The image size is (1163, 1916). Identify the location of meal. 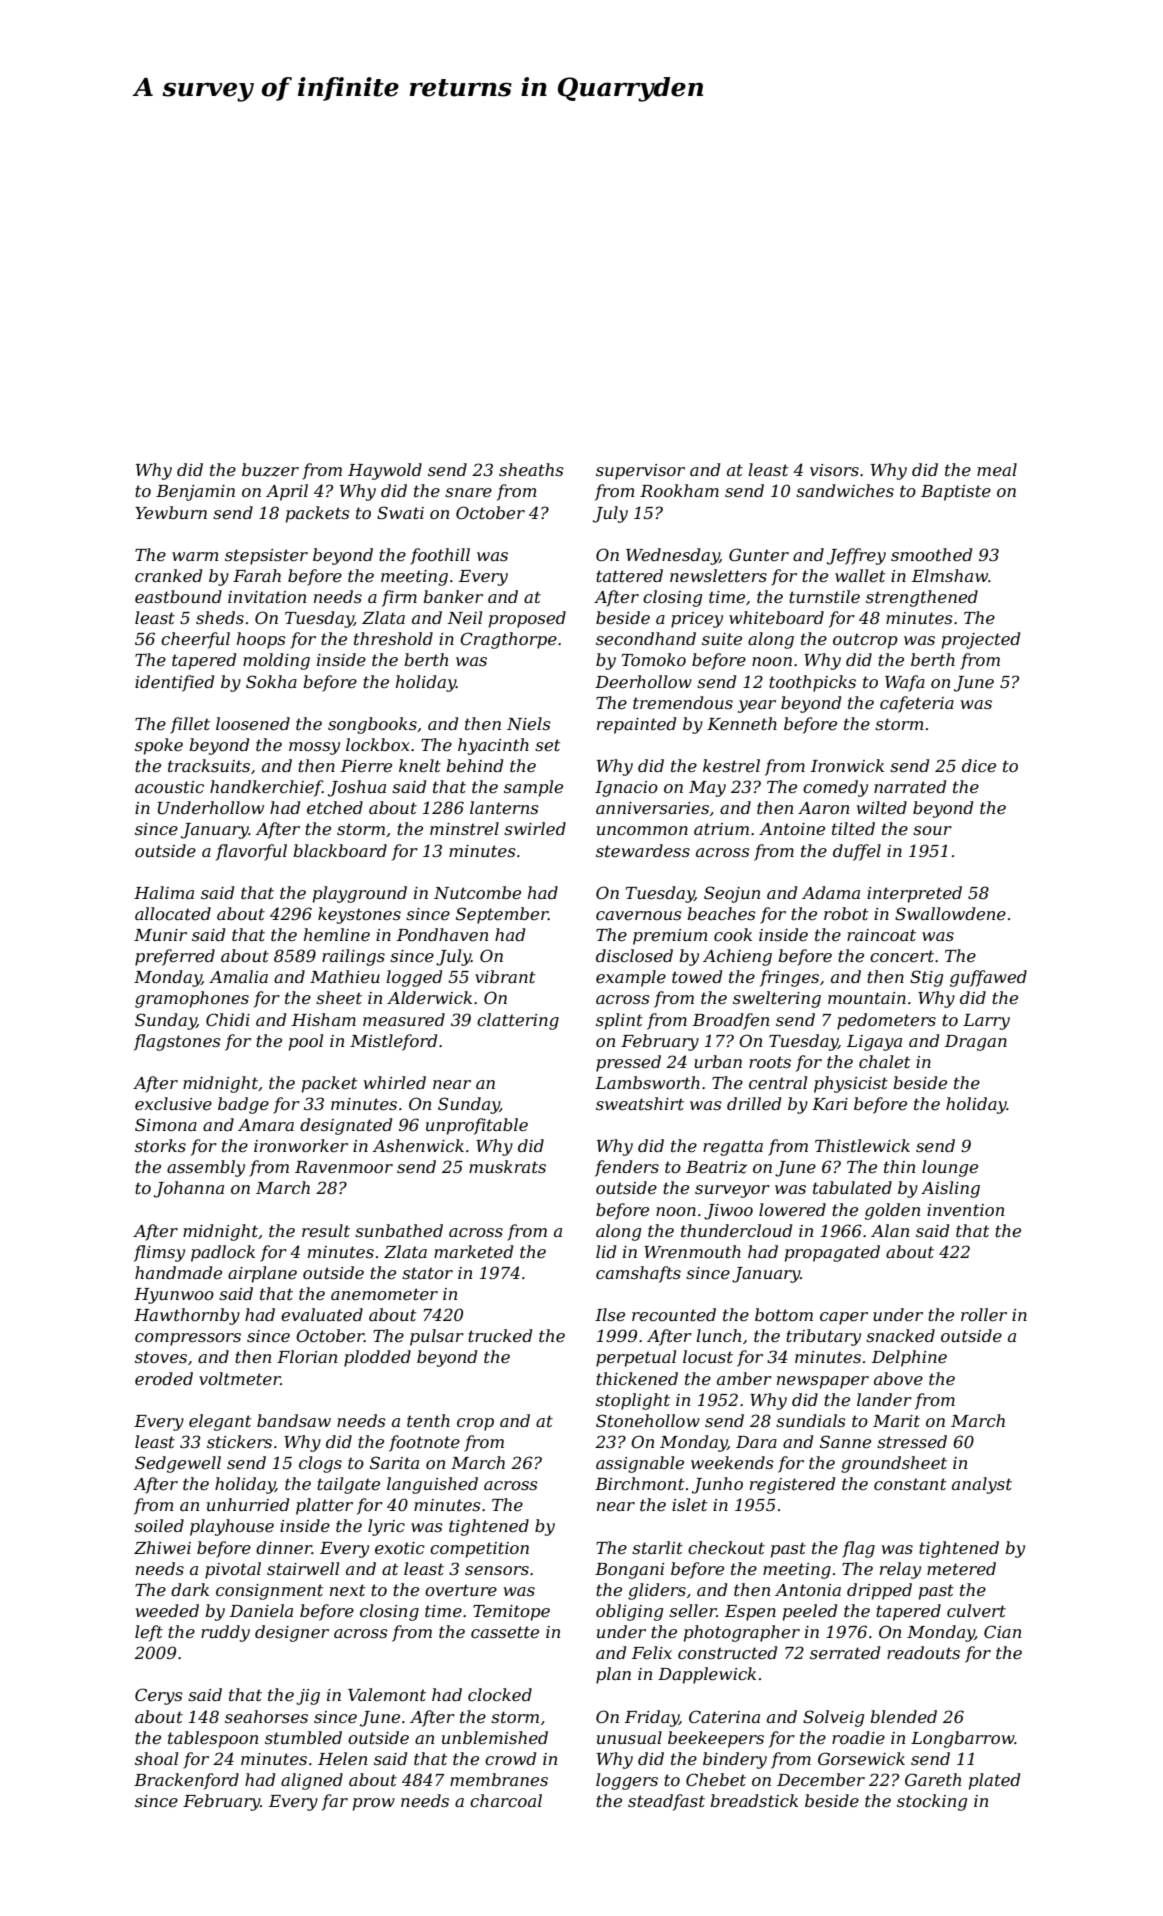
(997, 469).
